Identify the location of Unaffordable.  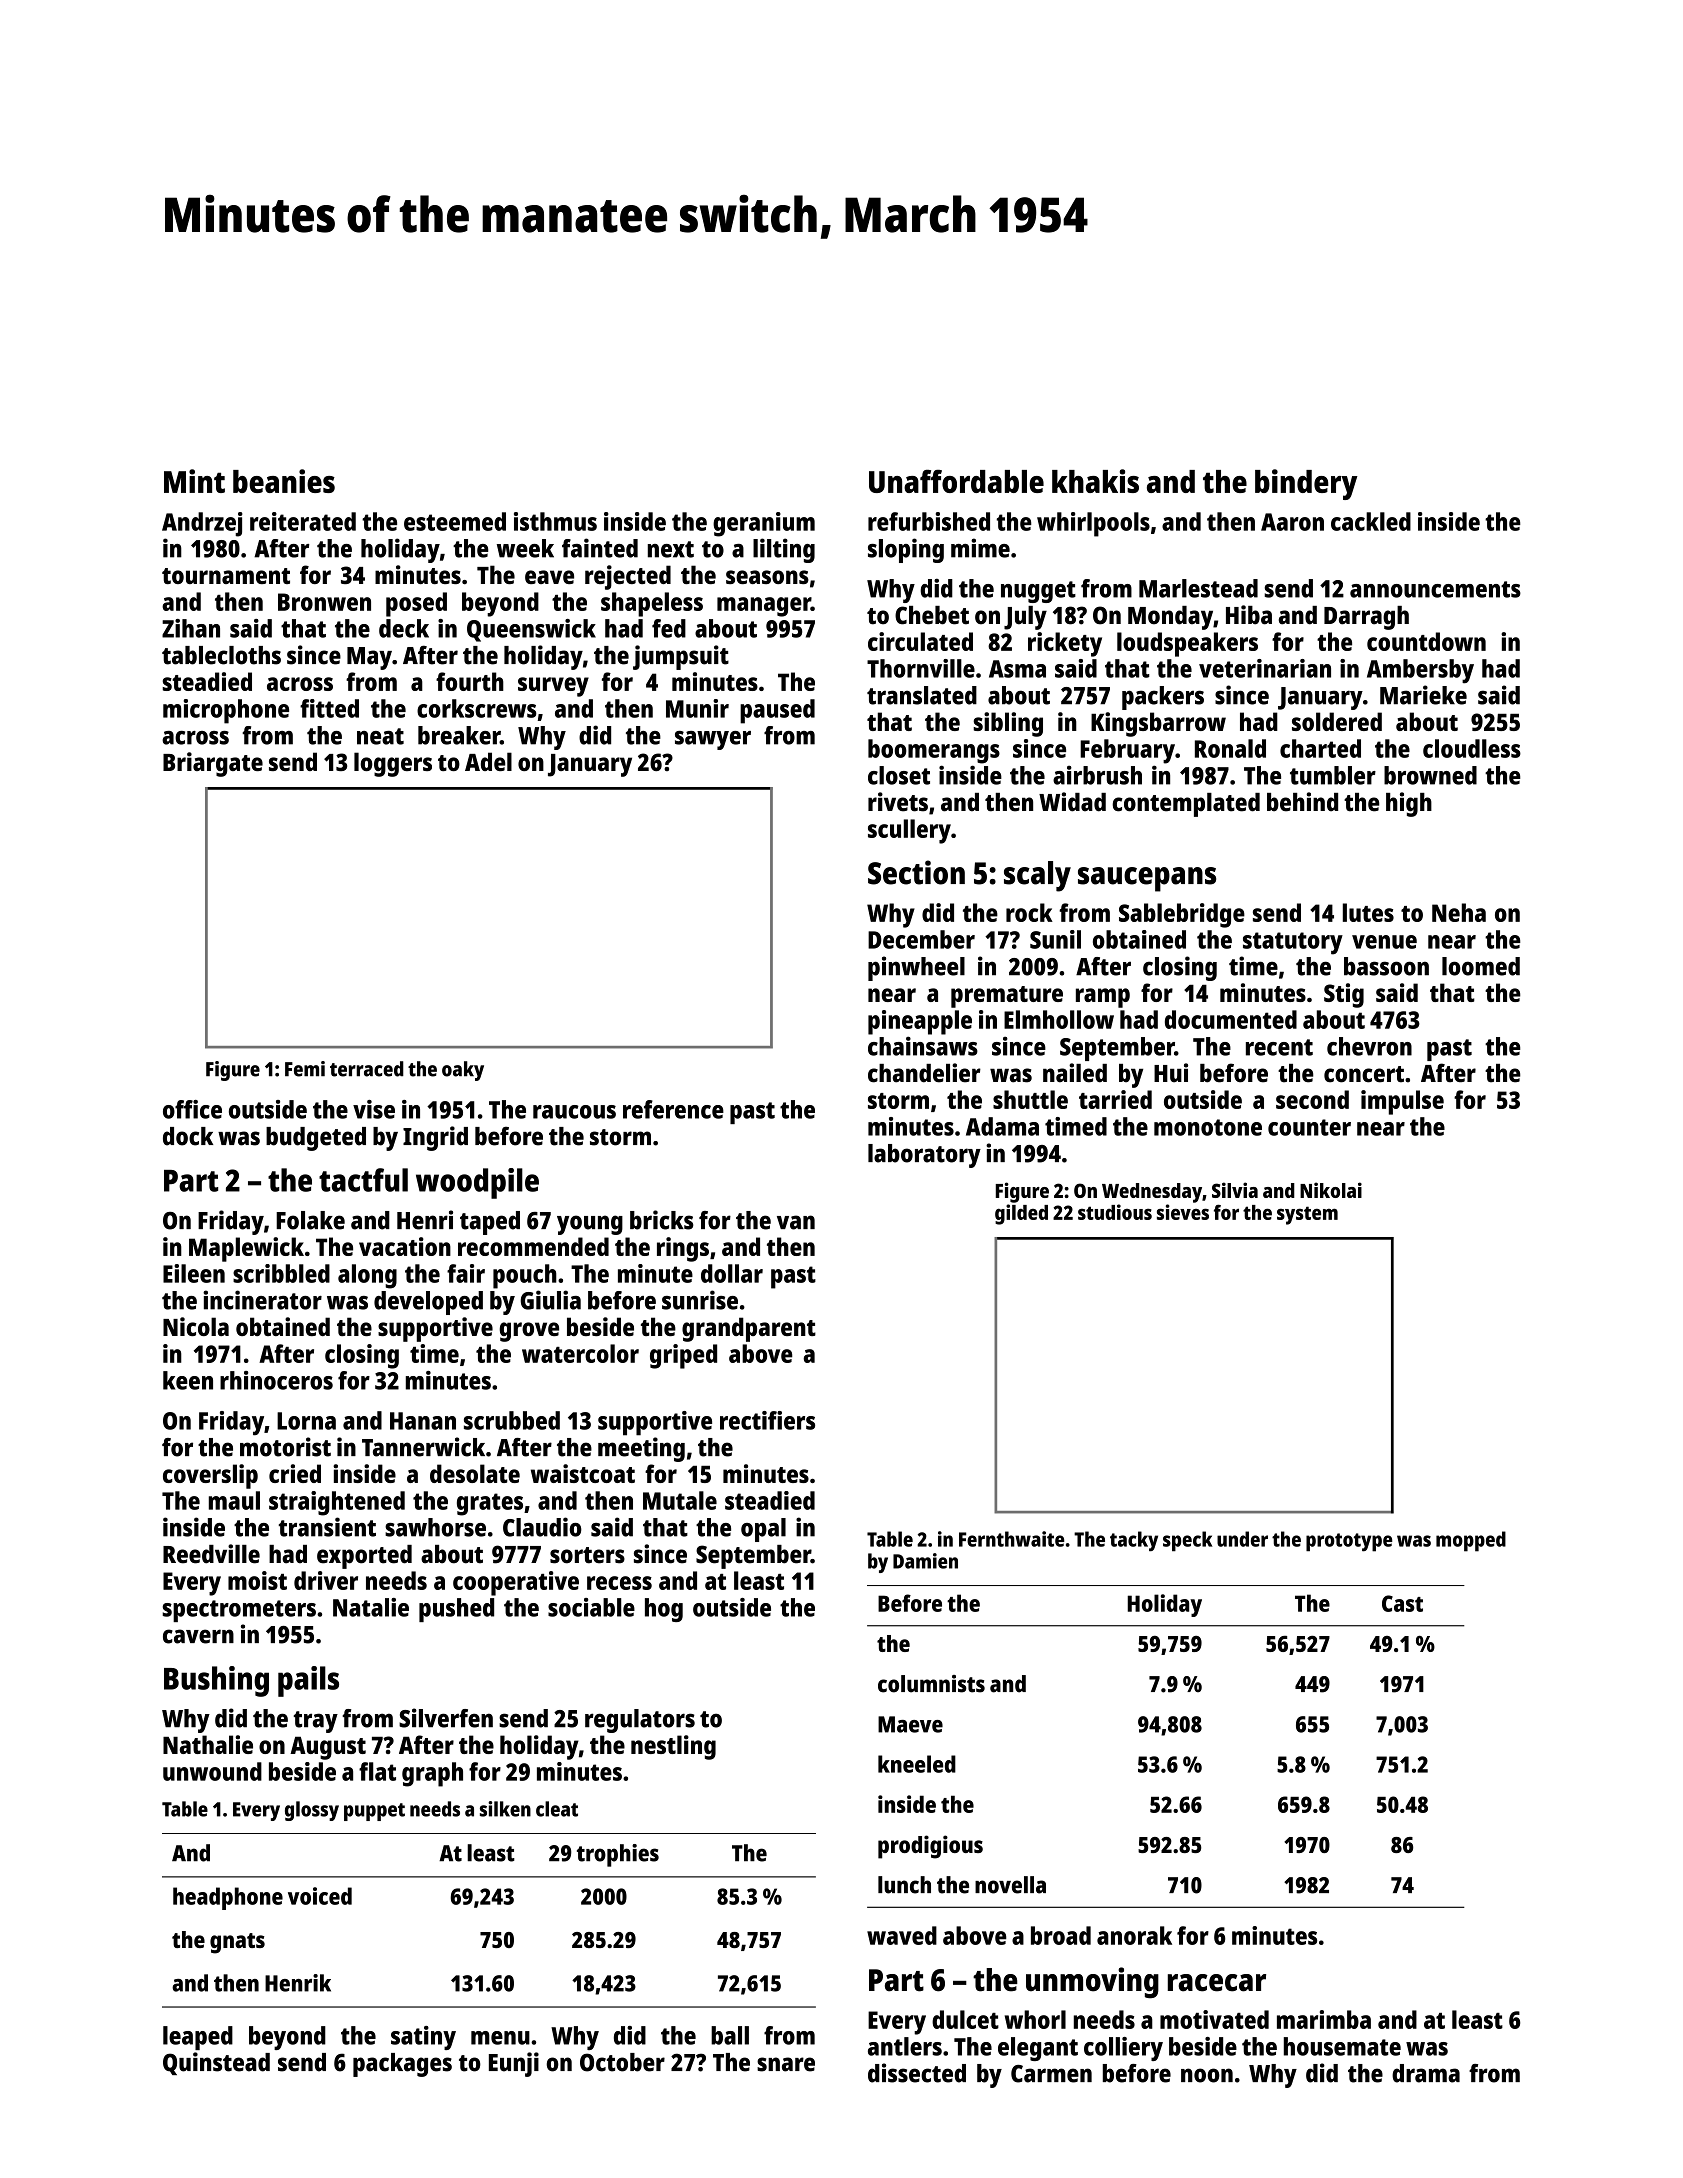
(956, 481).
